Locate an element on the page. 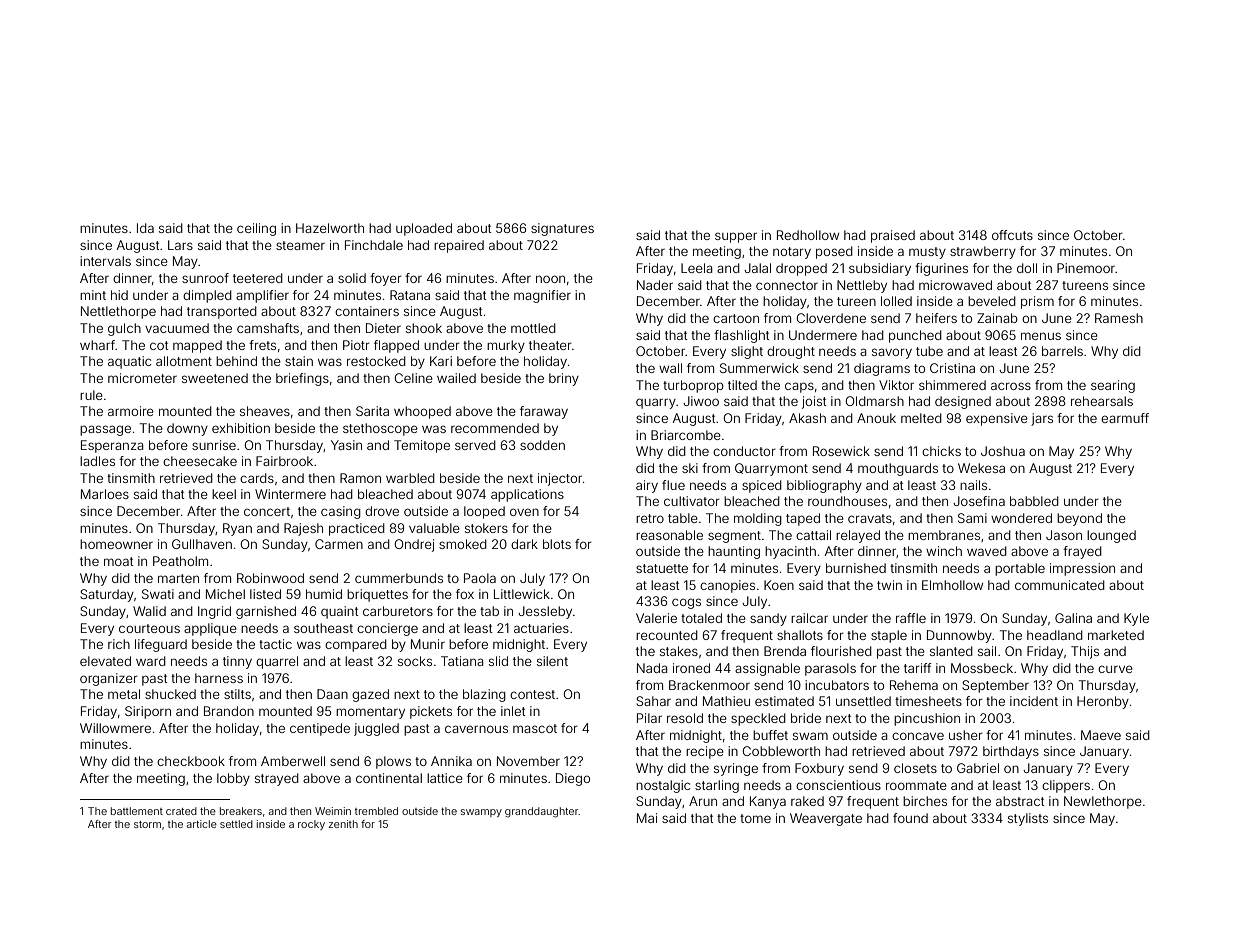  rocky is located at coordinates (311, 825).
